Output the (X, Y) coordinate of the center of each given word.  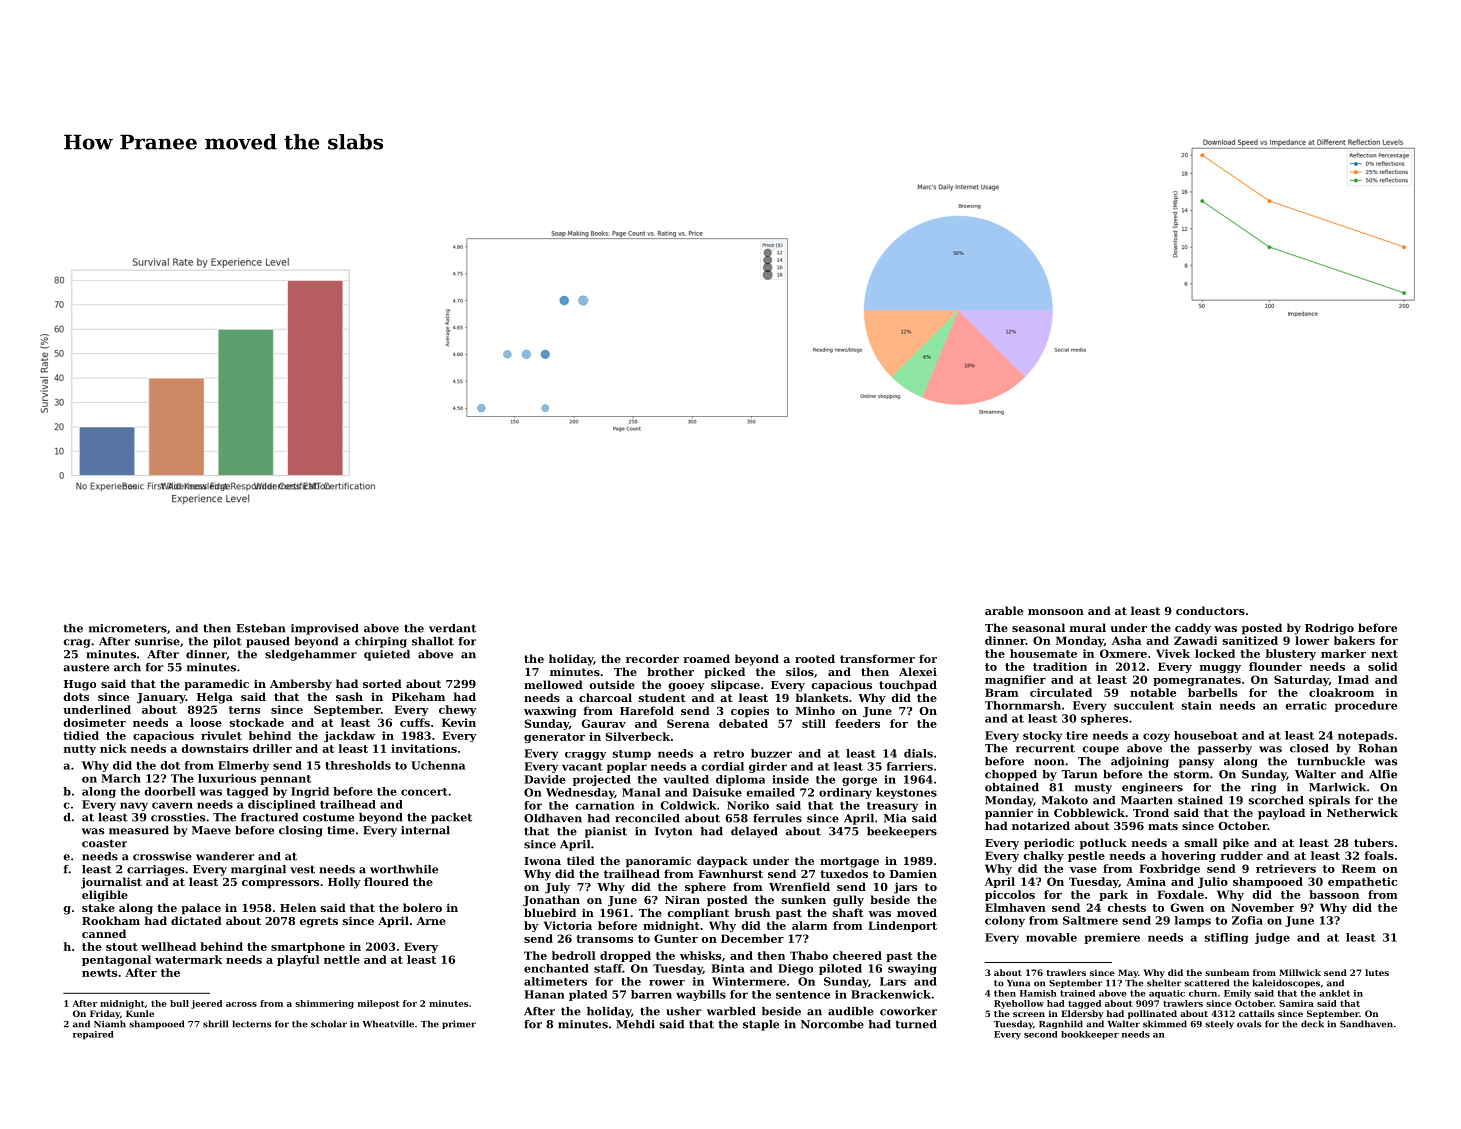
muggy (1220, 669)
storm (1191, 774)
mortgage (849, 862)
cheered (857, 955)
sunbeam (1227, 972)
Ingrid (310, 792)
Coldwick (688, 805)
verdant (452, 628)
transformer (877, 658)
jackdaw (349, 736)
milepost (378, 1004)
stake (98, 907)
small (1201, 842)
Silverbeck (638, 736)
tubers (1374, 842)
